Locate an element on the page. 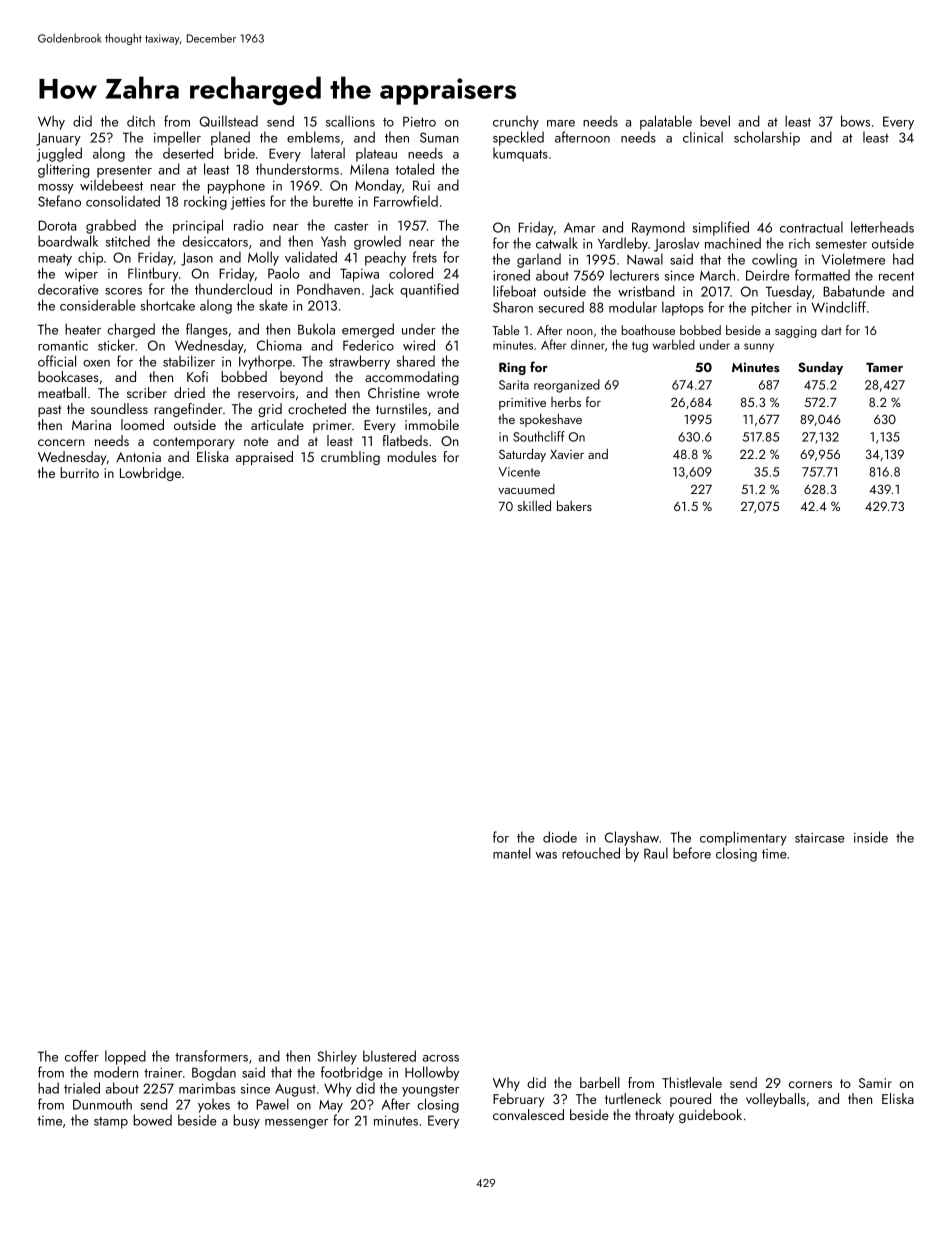 This document has width=952, height=1233. complimentary is located at coordinates (743, 838).
